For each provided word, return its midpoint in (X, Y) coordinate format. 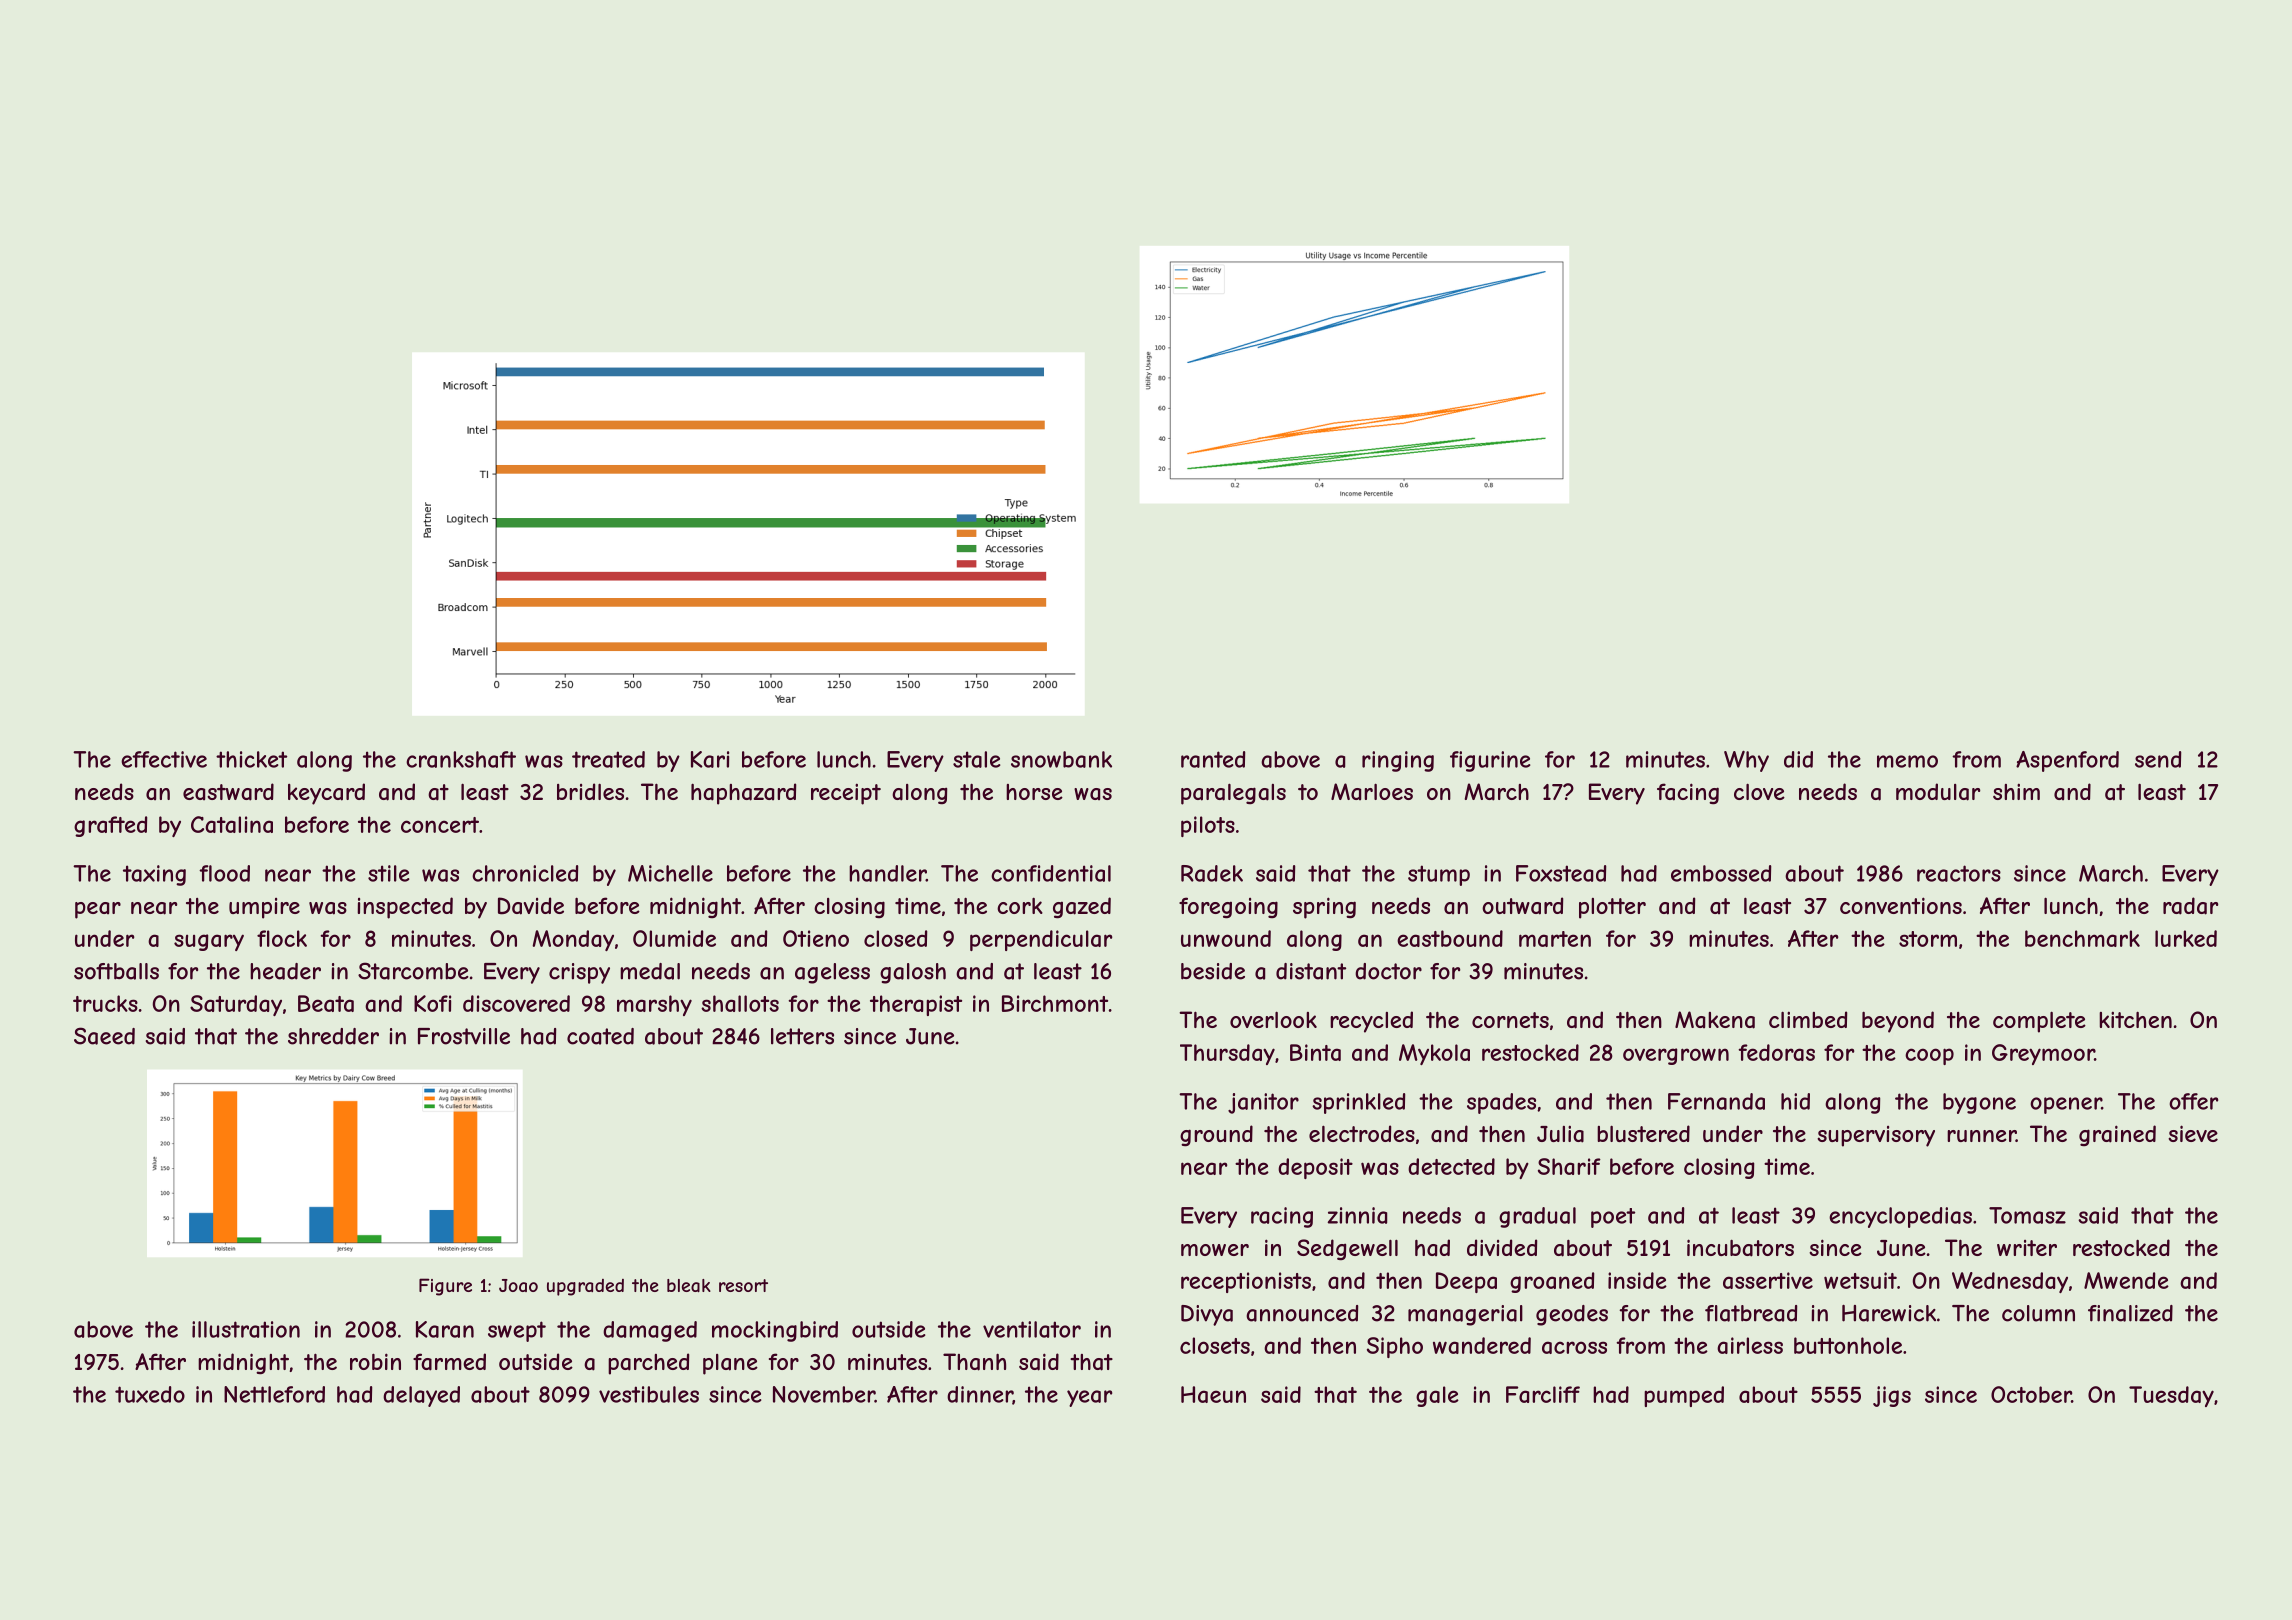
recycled (1371, 1022)
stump (1439, 875)
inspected (405, 908)
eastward (228, 792)
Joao (518, 1285)
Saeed (104, 1036)
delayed (421, 1396)
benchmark (2082, 938)
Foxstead (1561, 873)
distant (1311, 971)
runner (1981, 1136)
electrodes (1362, 1133)
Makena (1715, 1020)
